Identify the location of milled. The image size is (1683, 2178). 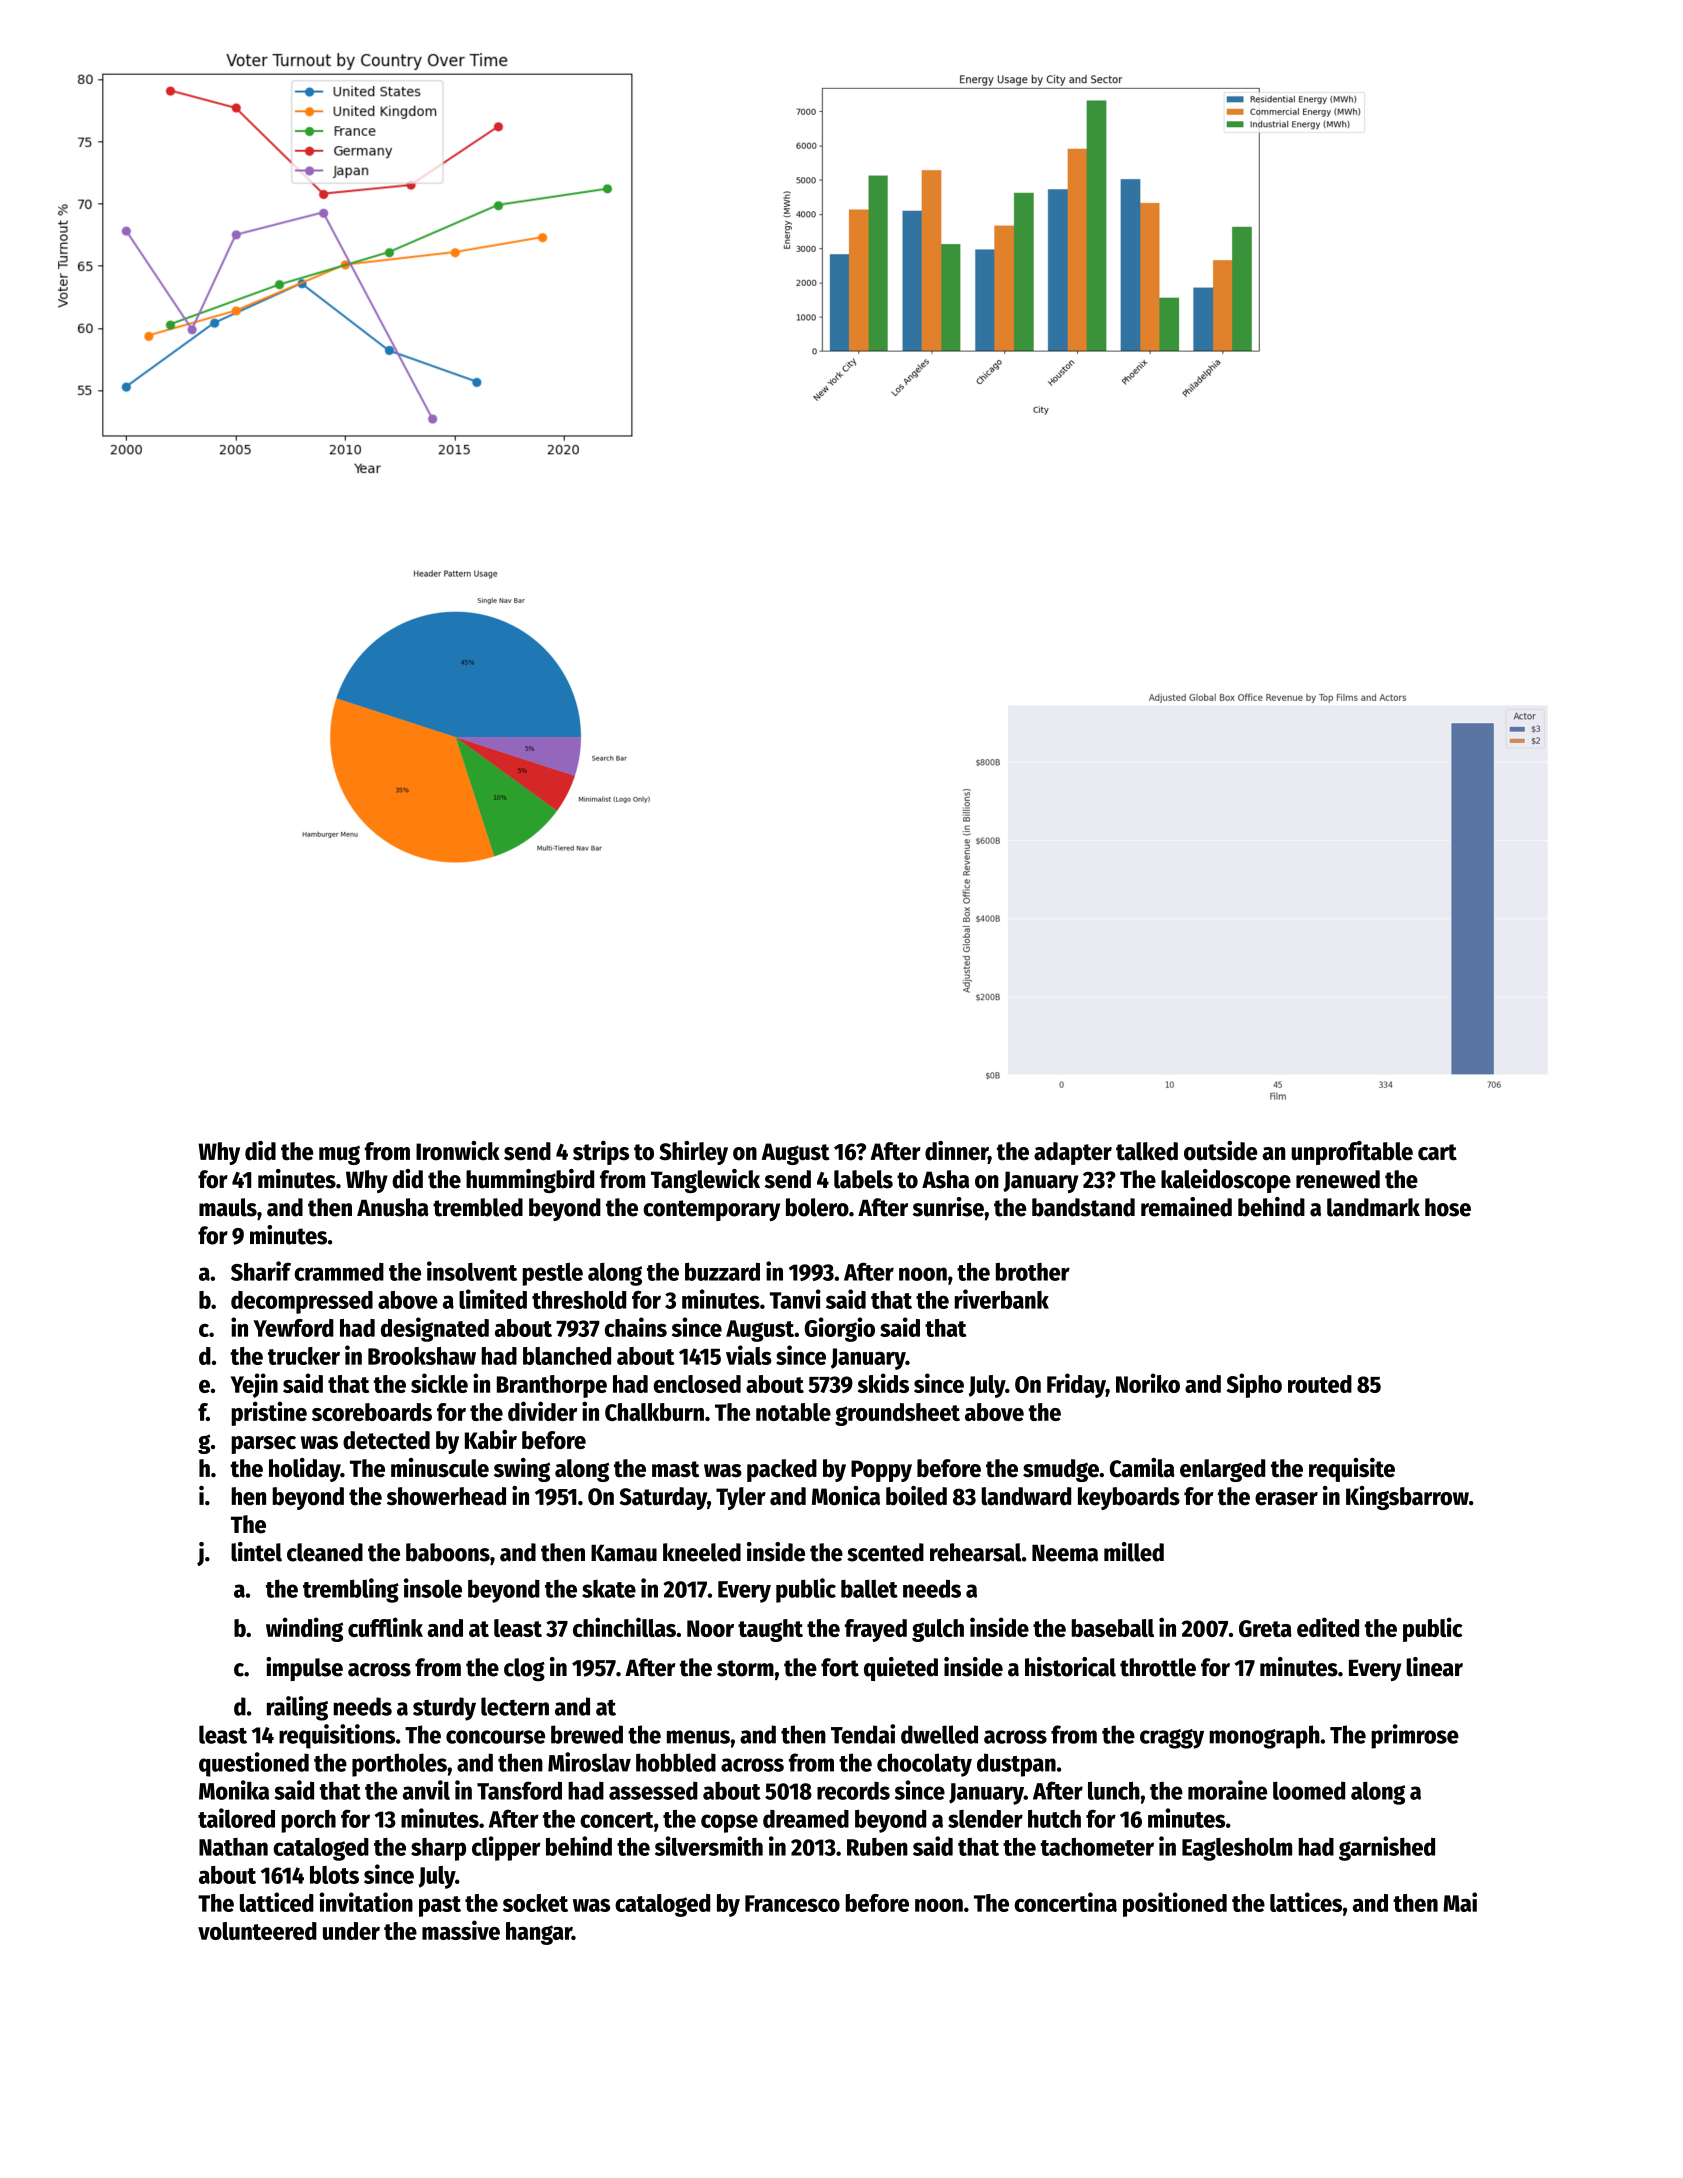
(1134, 1552).
